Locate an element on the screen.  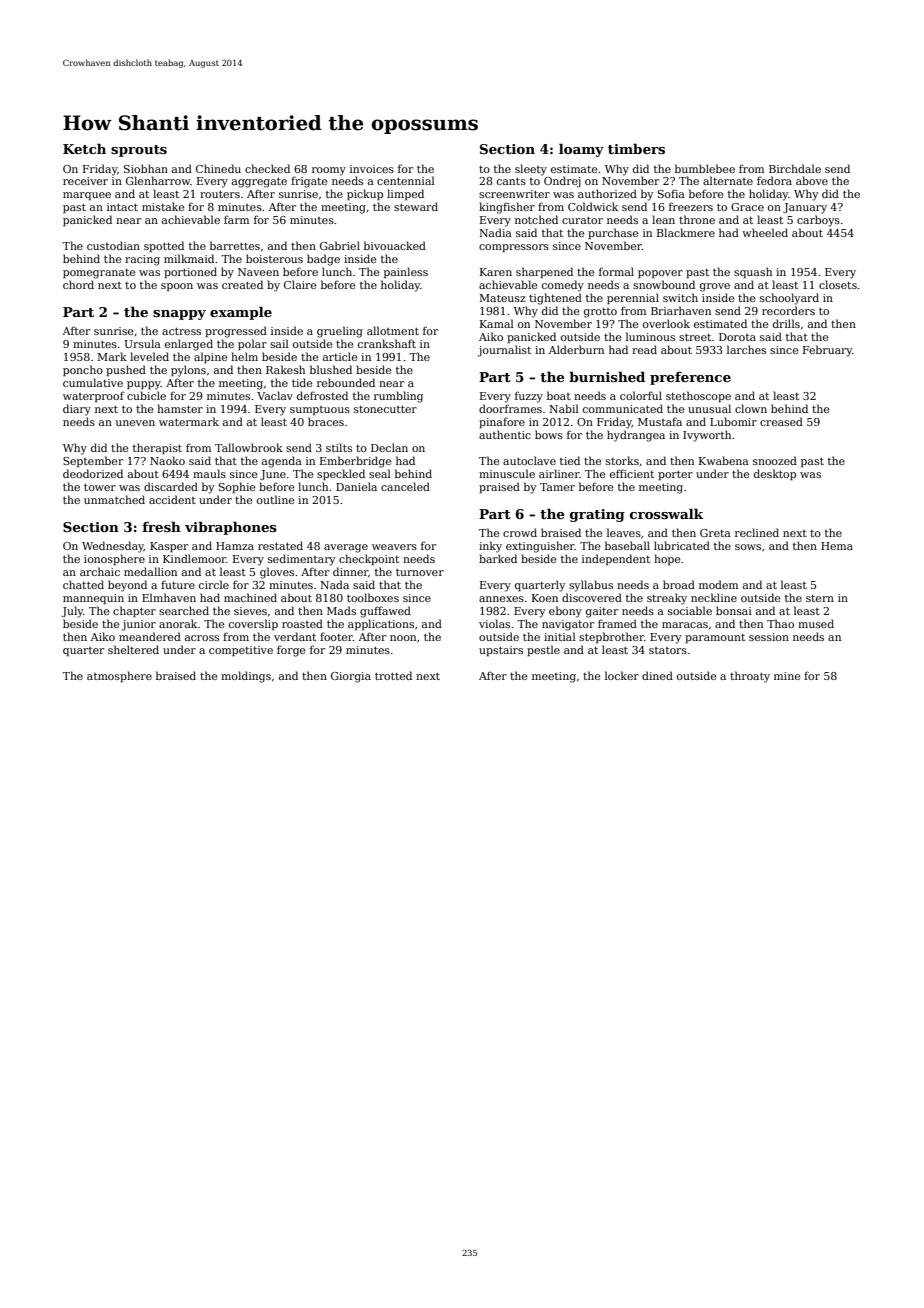
cants is located at coordinates (511, 181).
